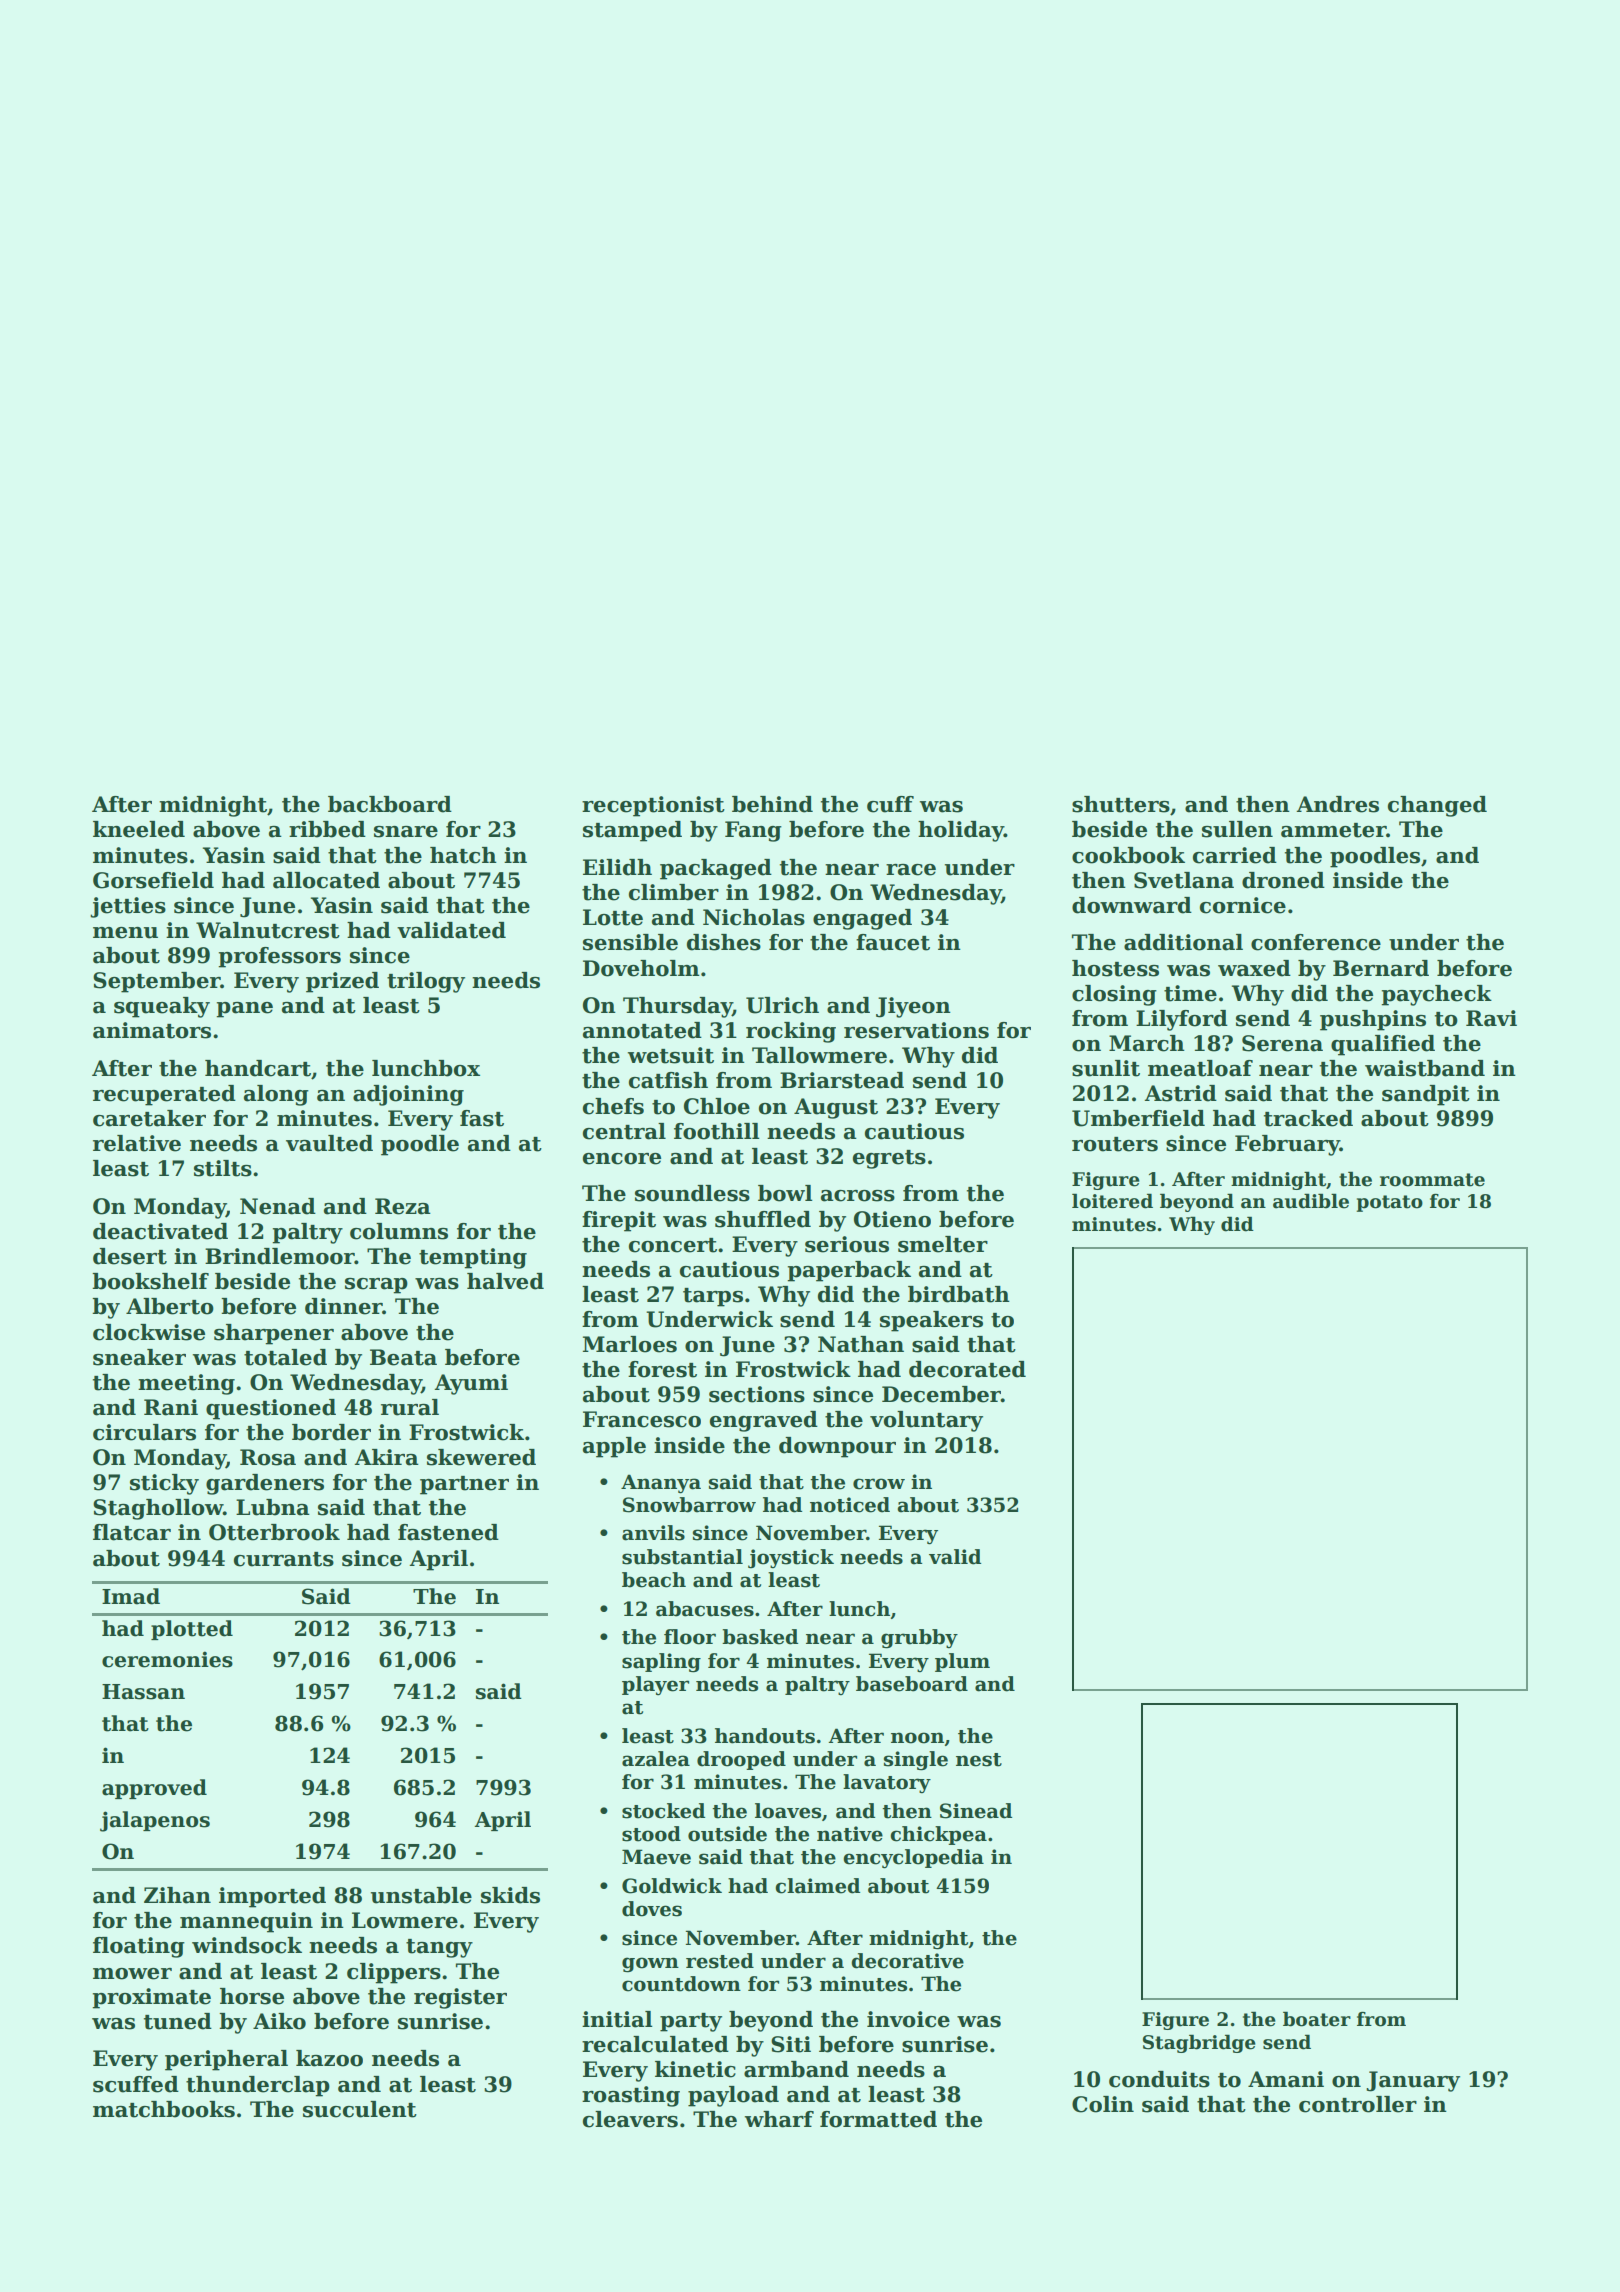 Image resolution: width=1620 pixels, height=2292 pixels. I want to click on tarps, so click(713, 1297).
